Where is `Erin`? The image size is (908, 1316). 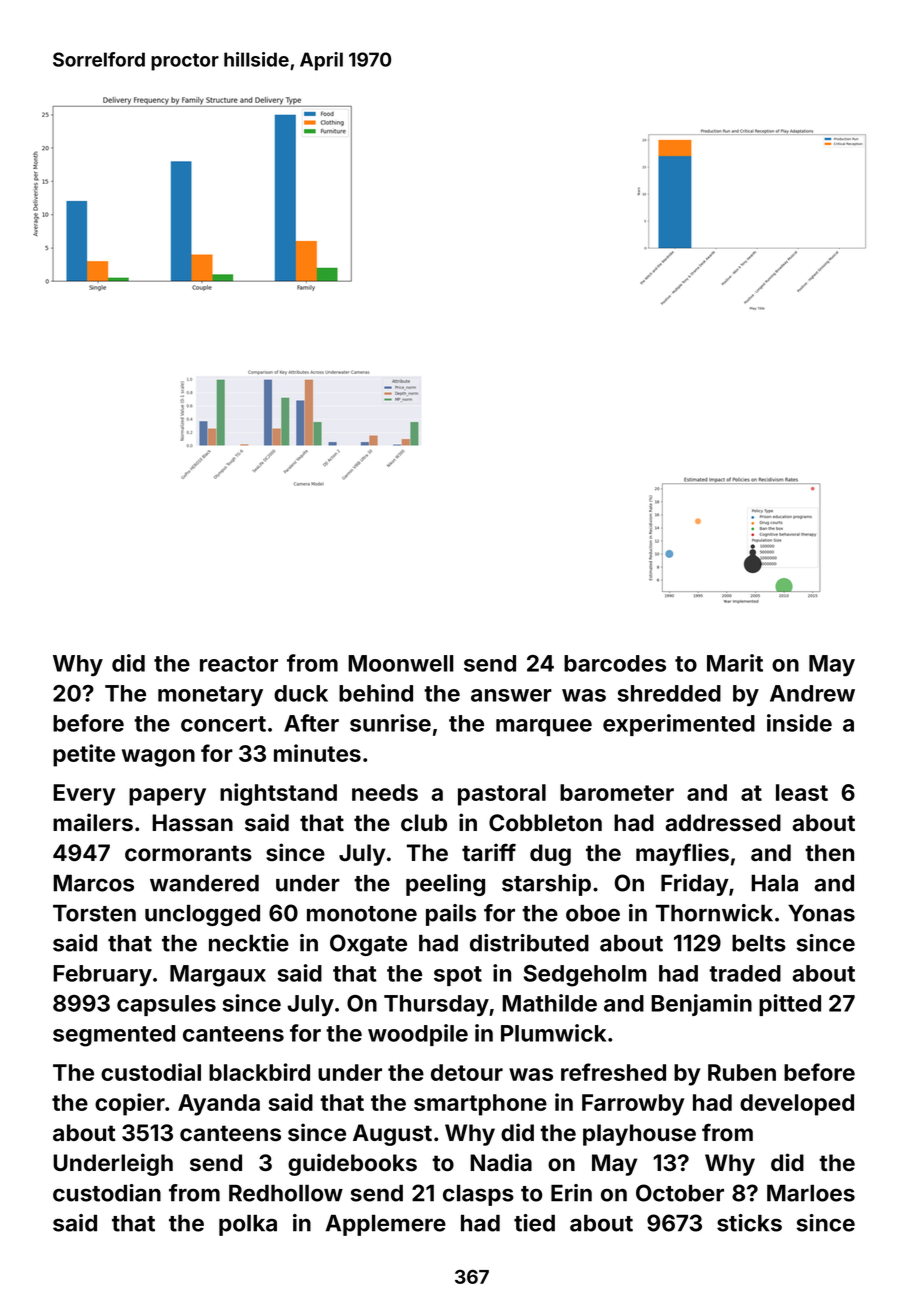 Erin is located at coordinates (571, 1193).
